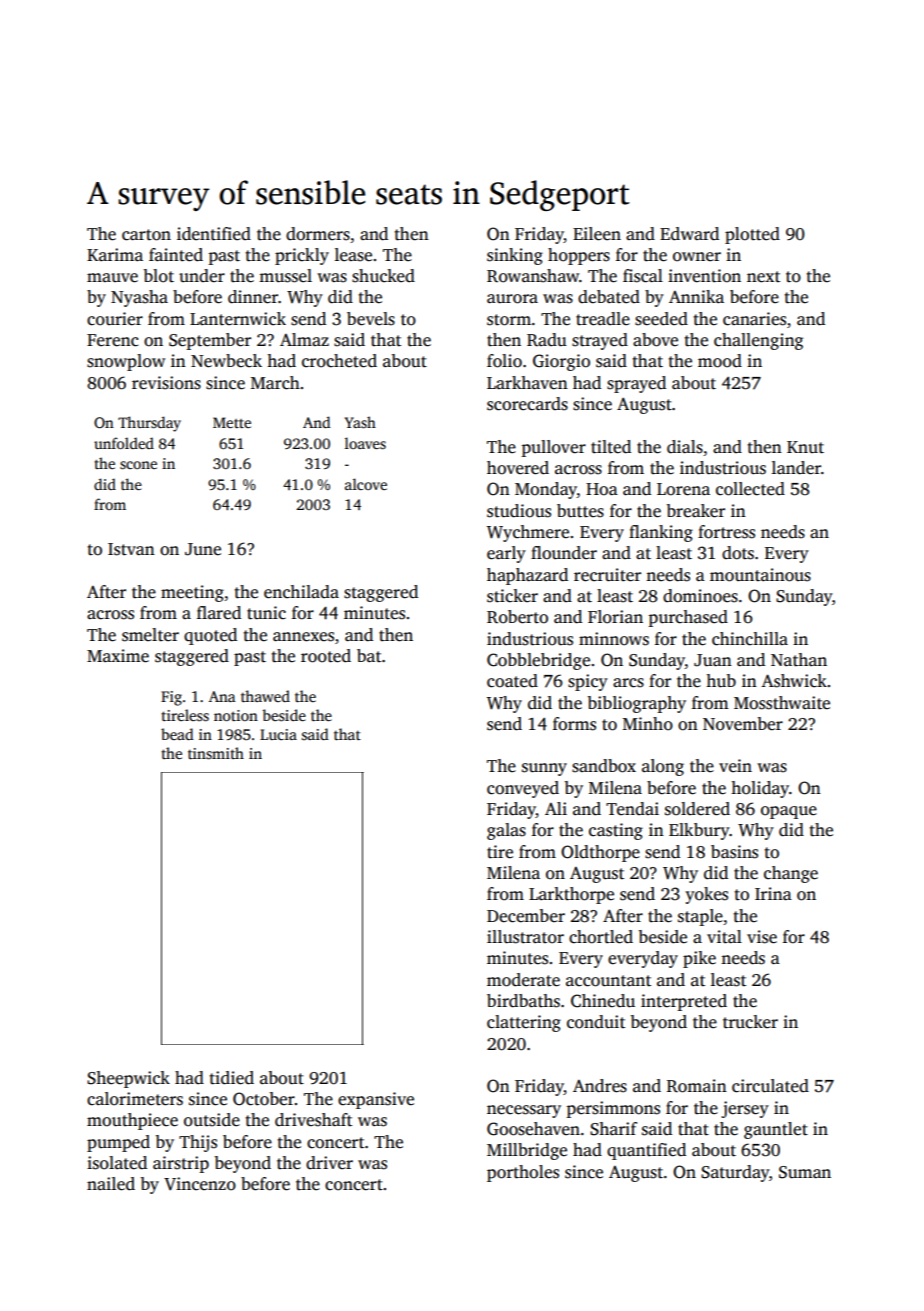  I want to click on Sheepwick, so click(128, 1079).
